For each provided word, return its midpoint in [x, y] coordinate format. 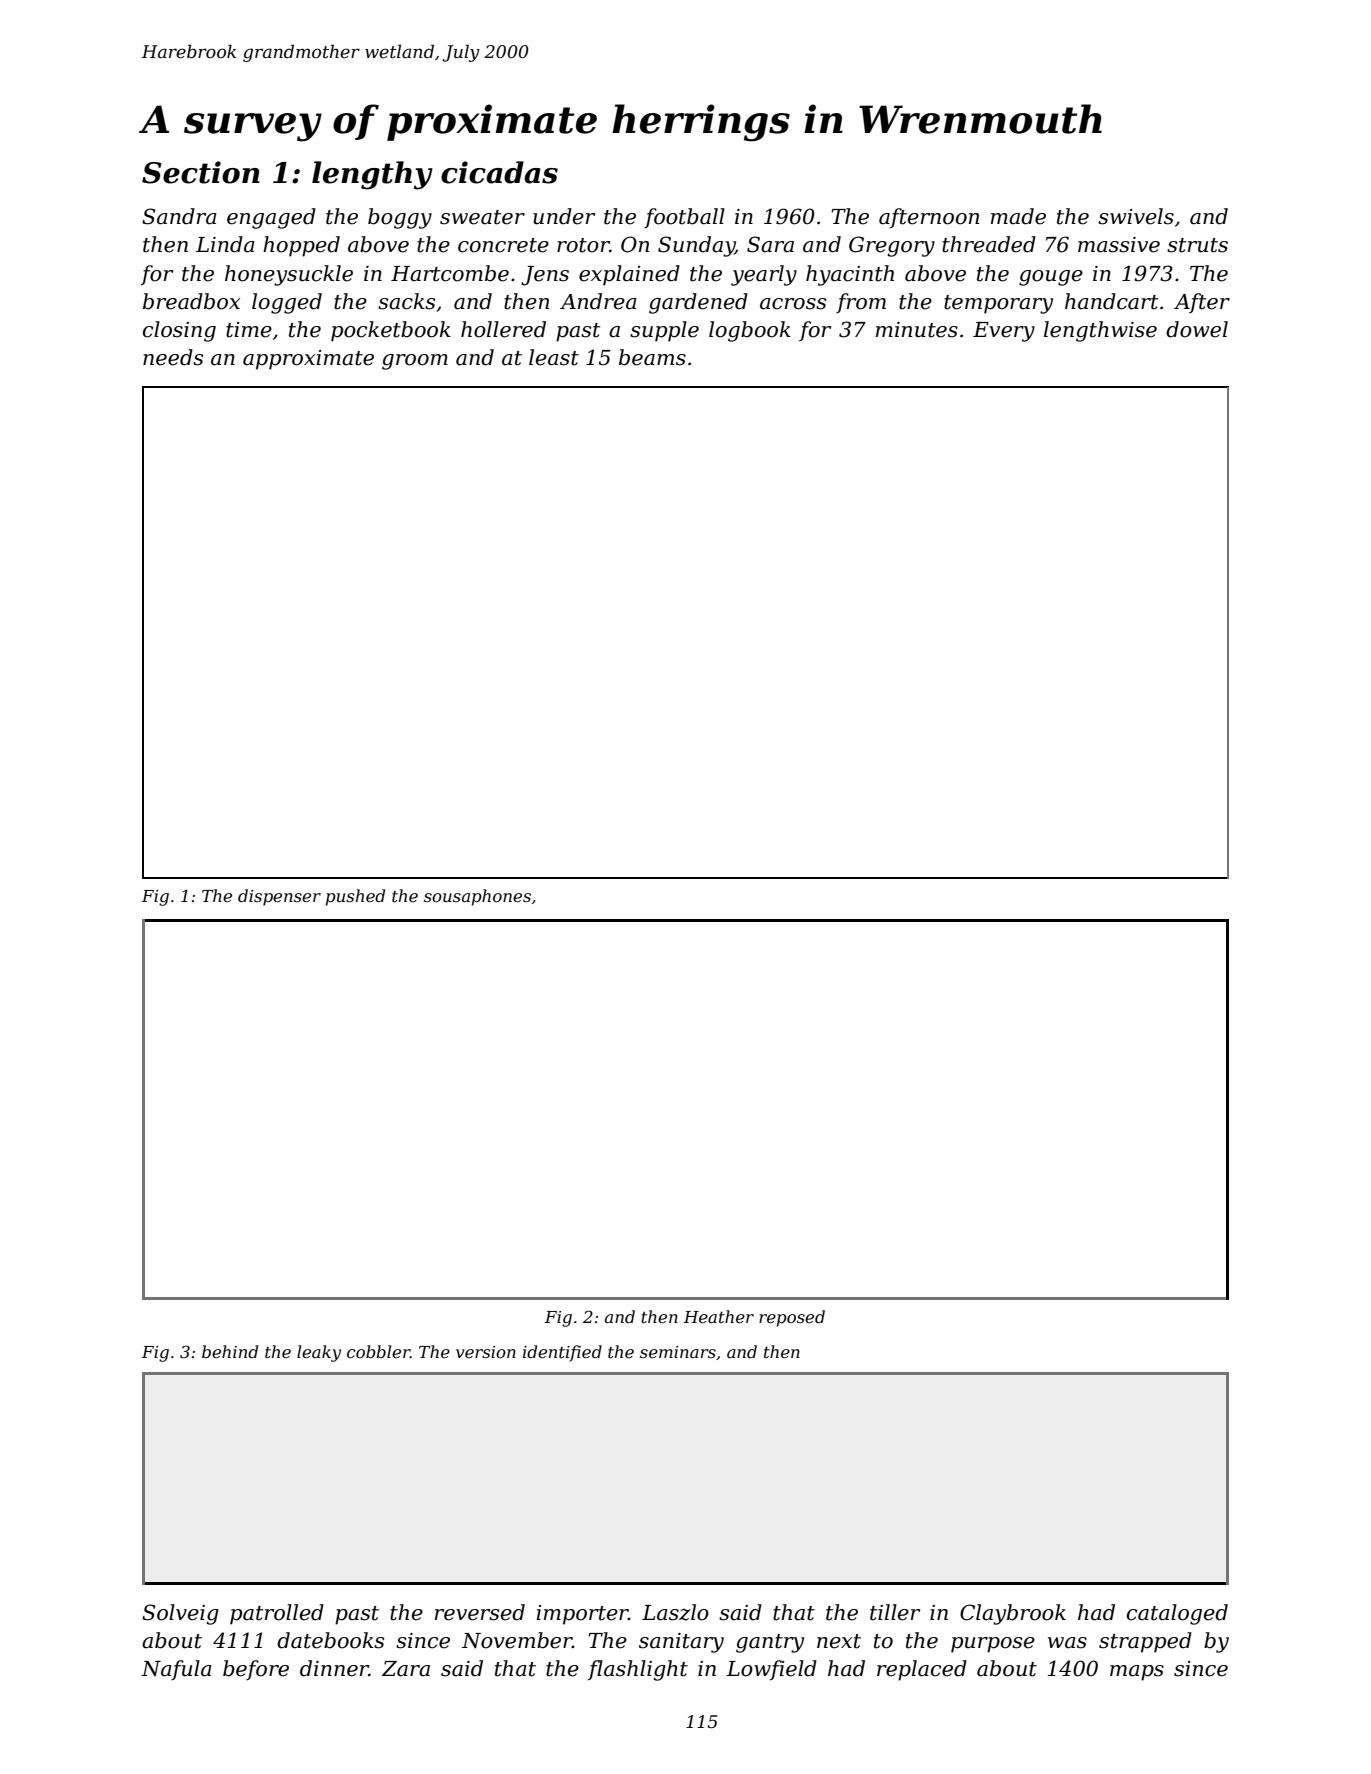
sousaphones [477, 897]
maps [1137, 1673]
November [517, 1640]
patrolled [277, 1614]
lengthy [372, 175]
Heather [719, 1316]
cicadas [499, 172]
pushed [355, 897]
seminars [678, 1352]
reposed [792, 1318]
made [1018, 216]
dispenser [279, 897]
